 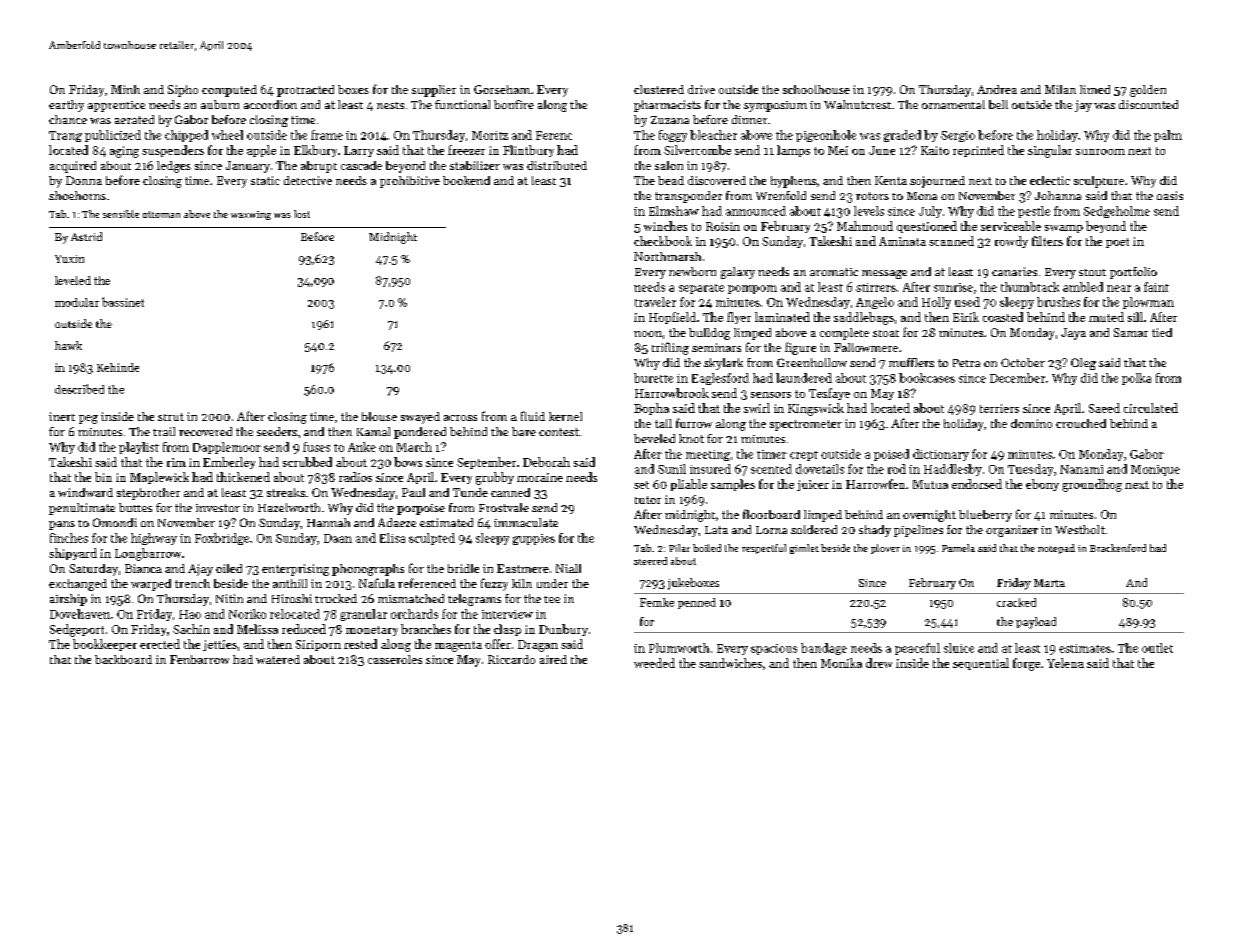 I want to click on muted, so click(x=1106, y=317).
